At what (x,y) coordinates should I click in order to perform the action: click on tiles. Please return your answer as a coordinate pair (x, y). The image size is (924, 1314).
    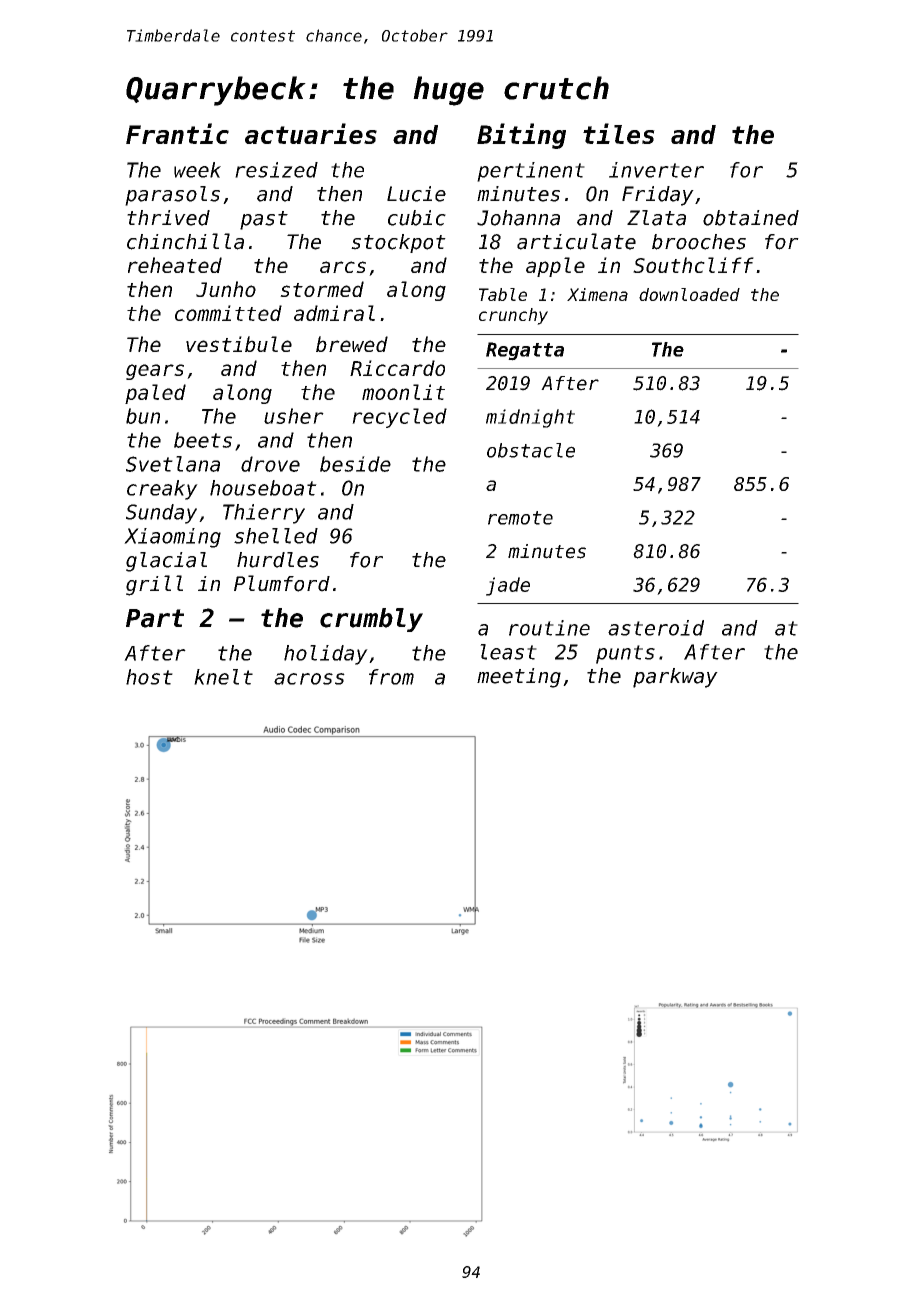
    Looking at the image, I should click on (619, 133).
